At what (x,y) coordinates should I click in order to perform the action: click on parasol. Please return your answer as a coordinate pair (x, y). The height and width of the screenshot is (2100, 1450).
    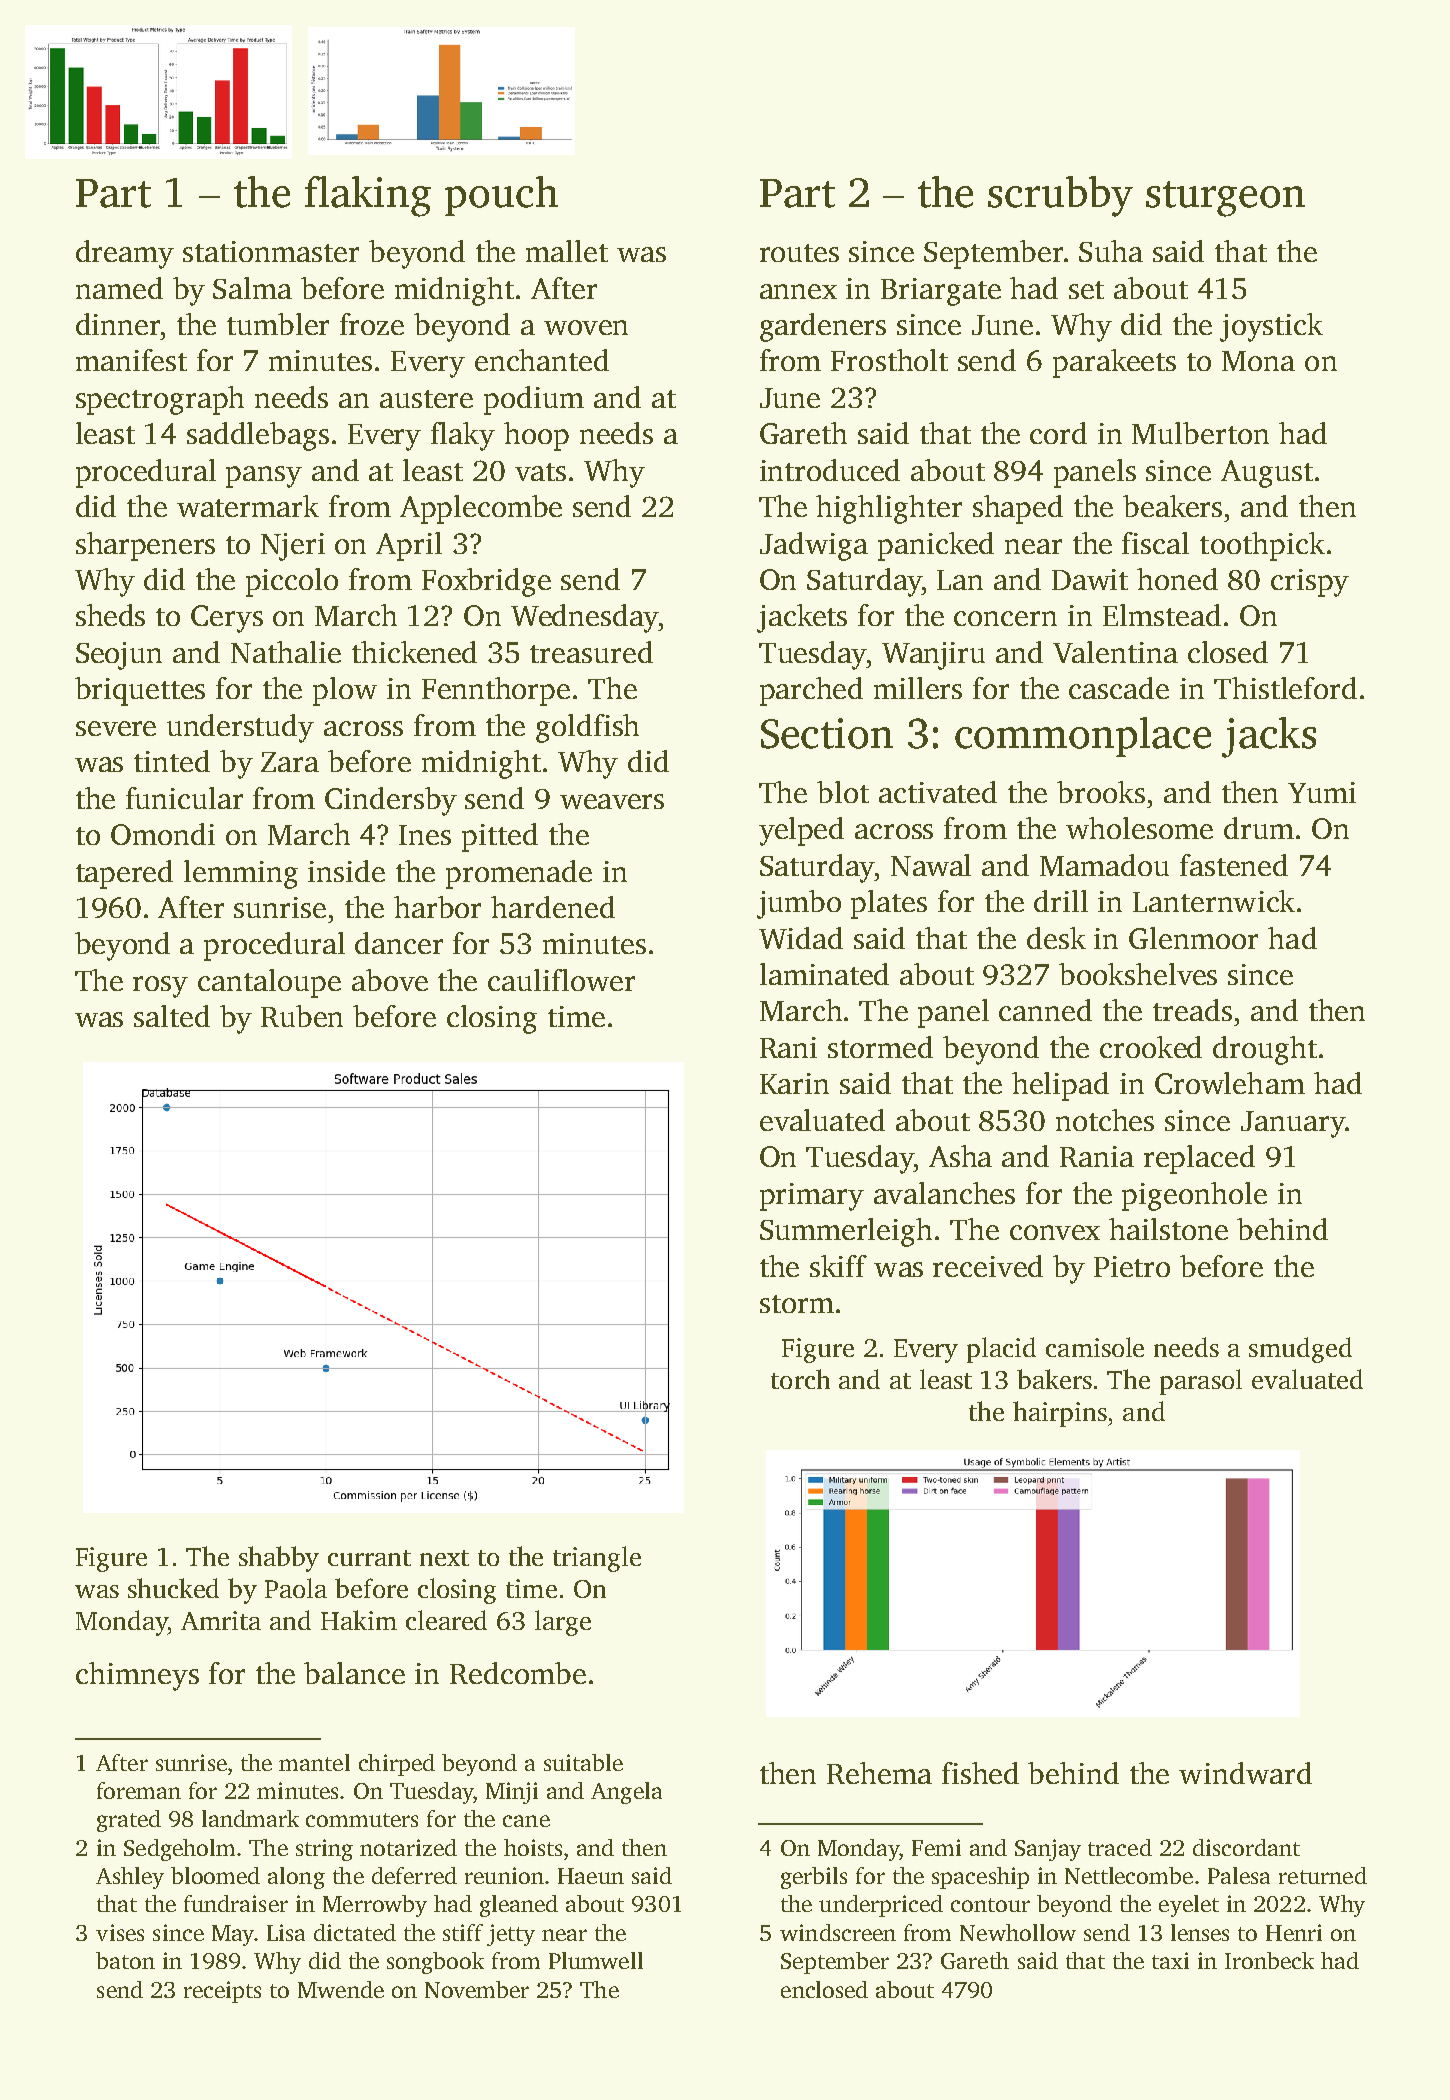
    Looking at the image, I should click on (1201, 1382).
